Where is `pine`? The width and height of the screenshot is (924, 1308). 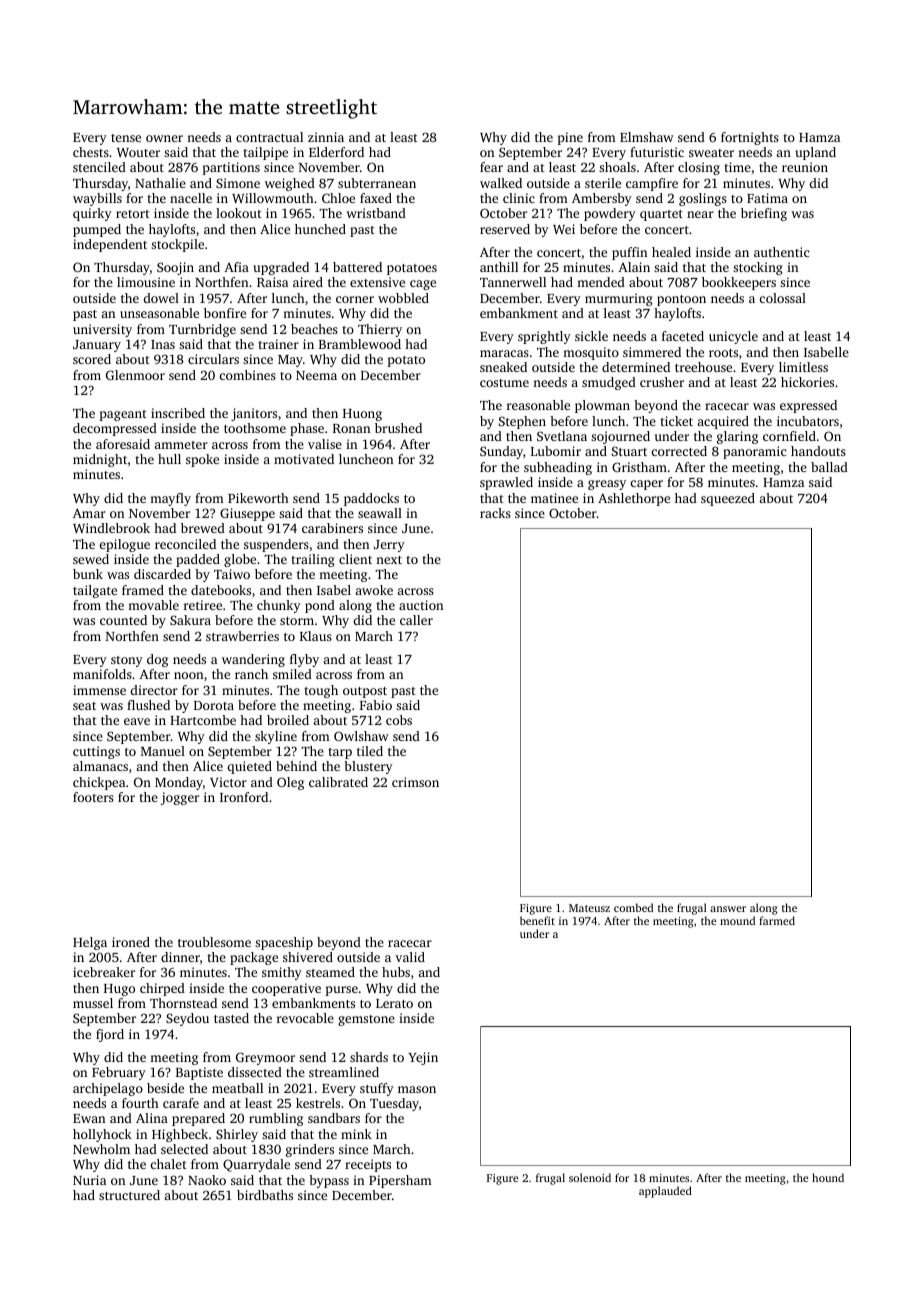 pine is located at coordinates (570, 138).
